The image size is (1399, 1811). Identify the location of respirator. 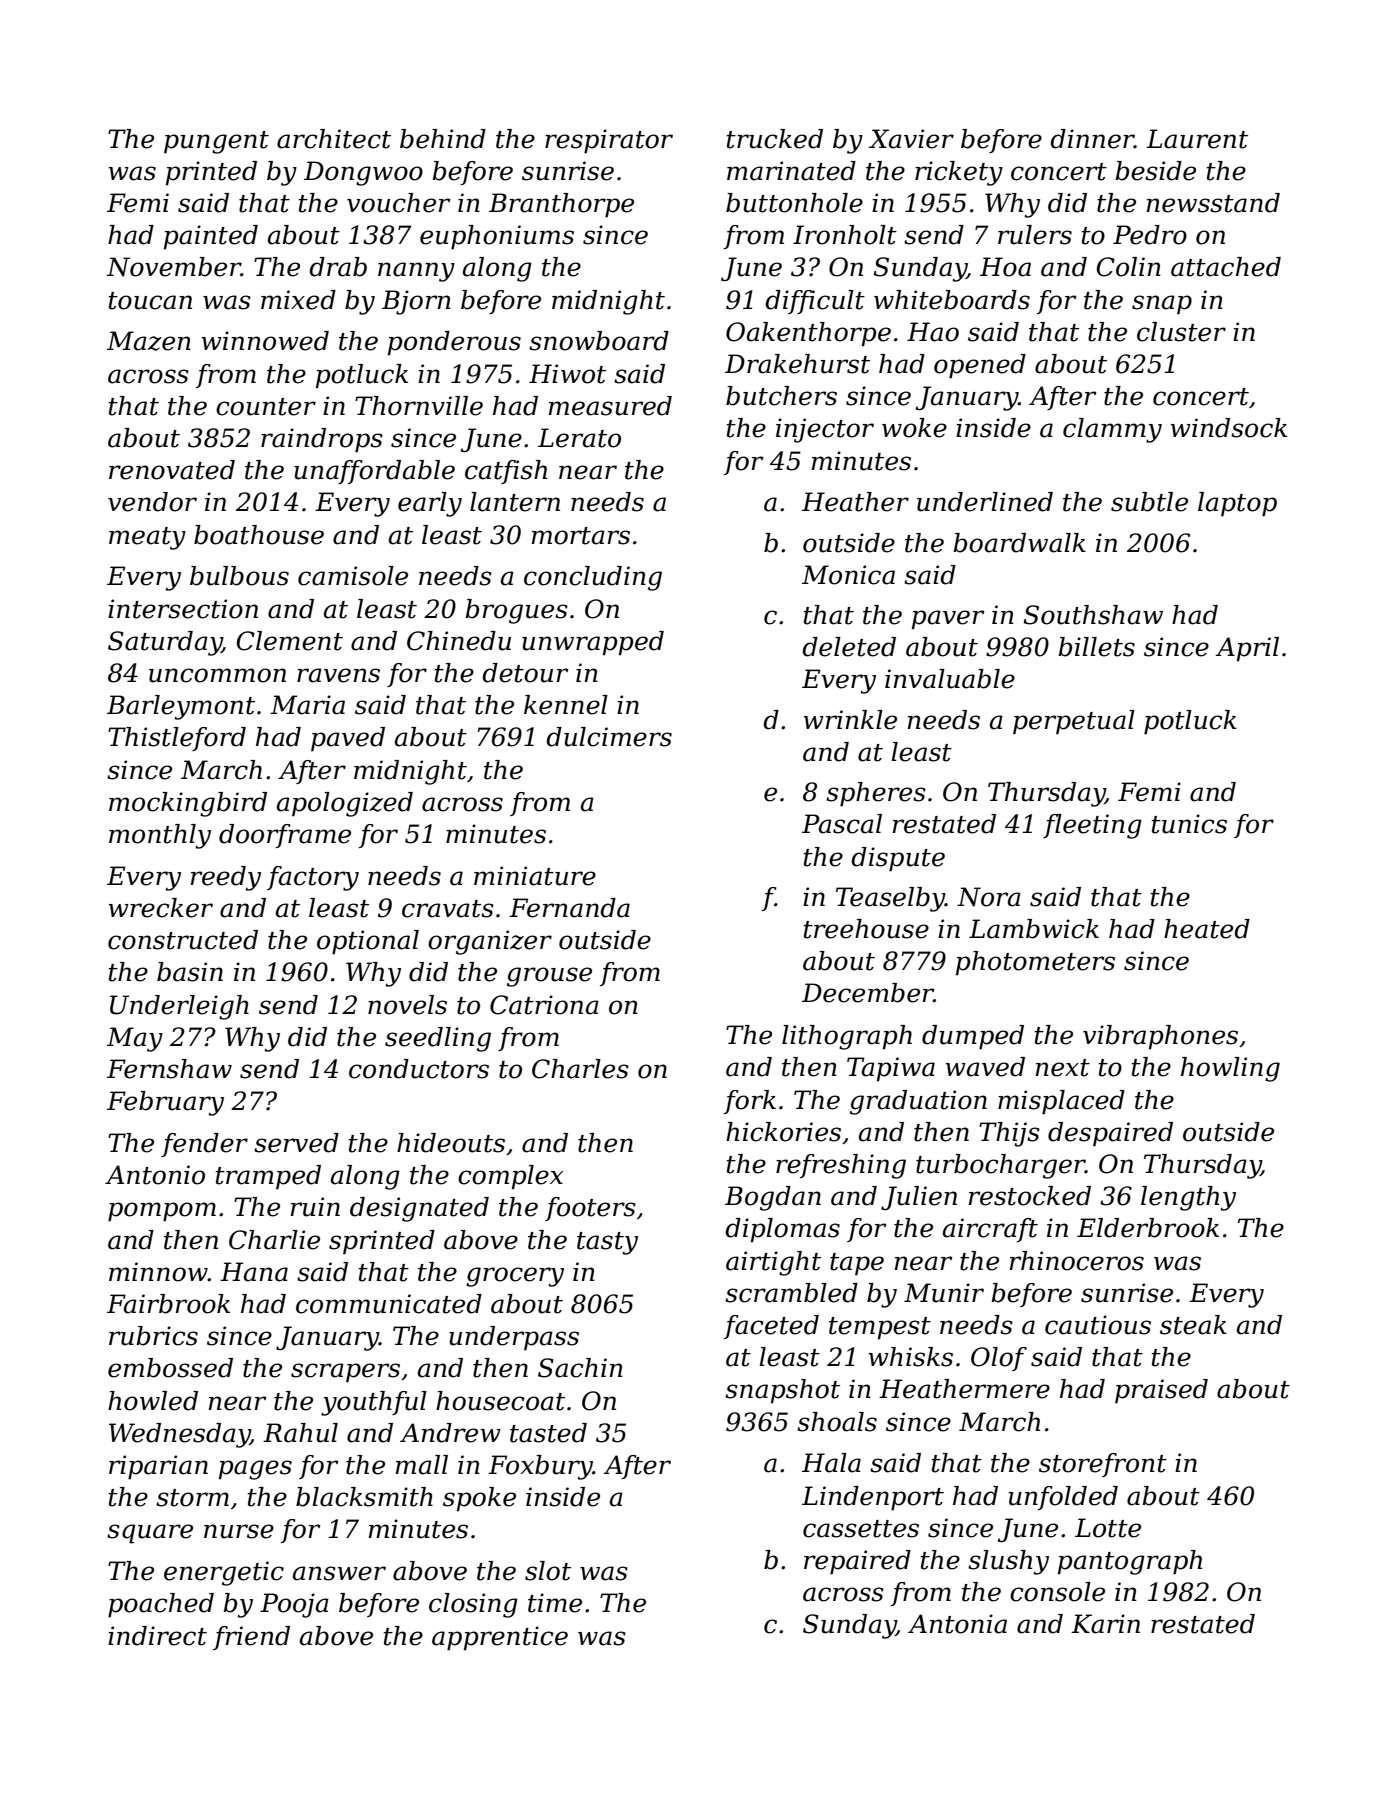
(609, 141).
